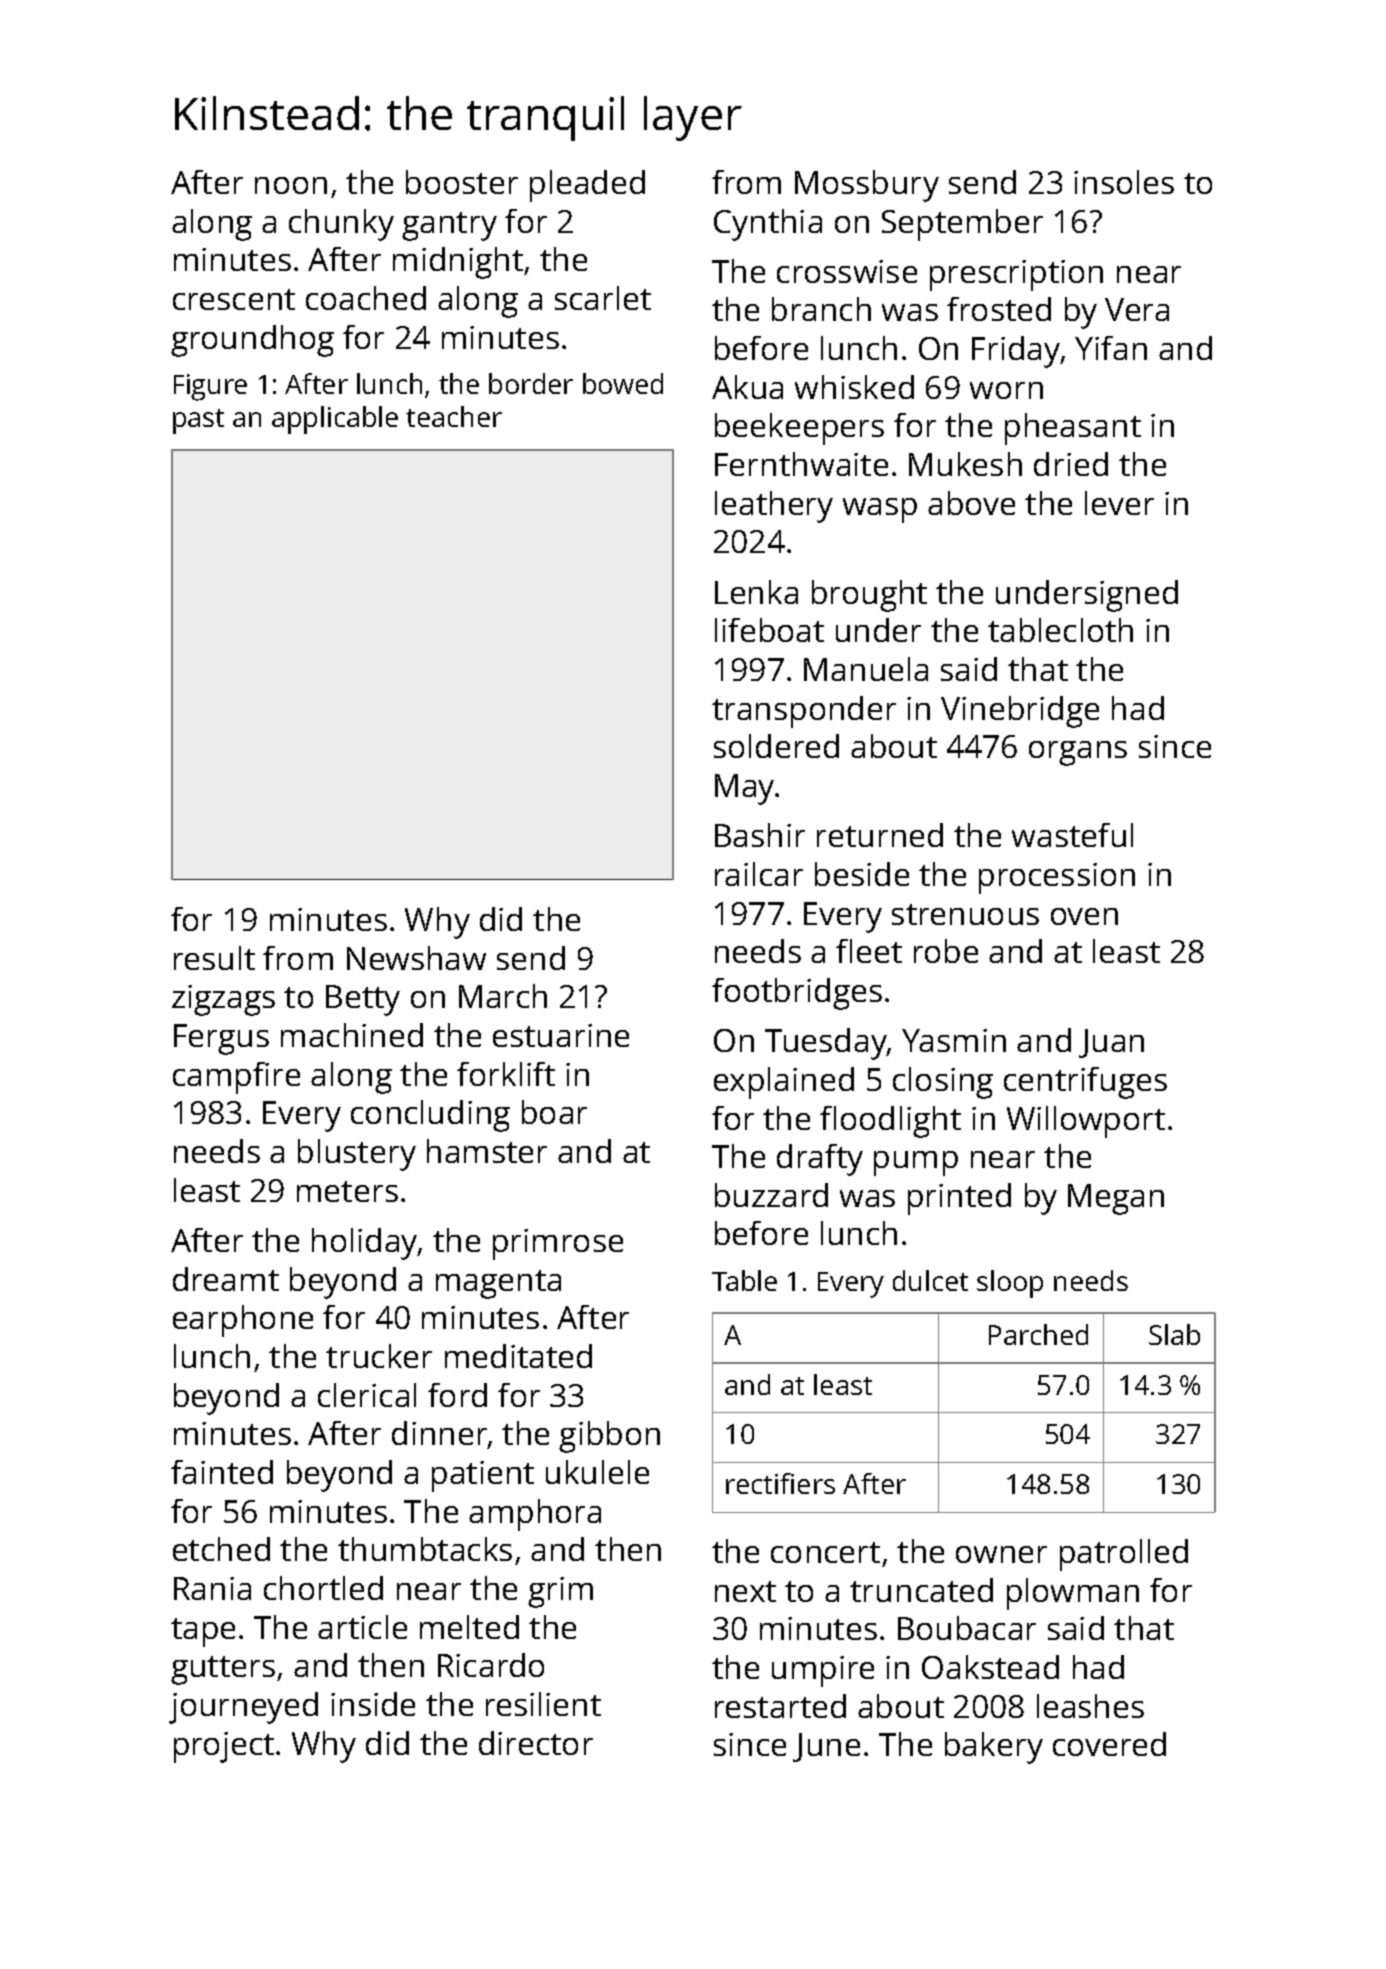 Image resolution: width=1386 pixels, height=1969 pixels. Describe the element at coordinates (603, 298) in the screenshot. I see `scarlet` at that location.
